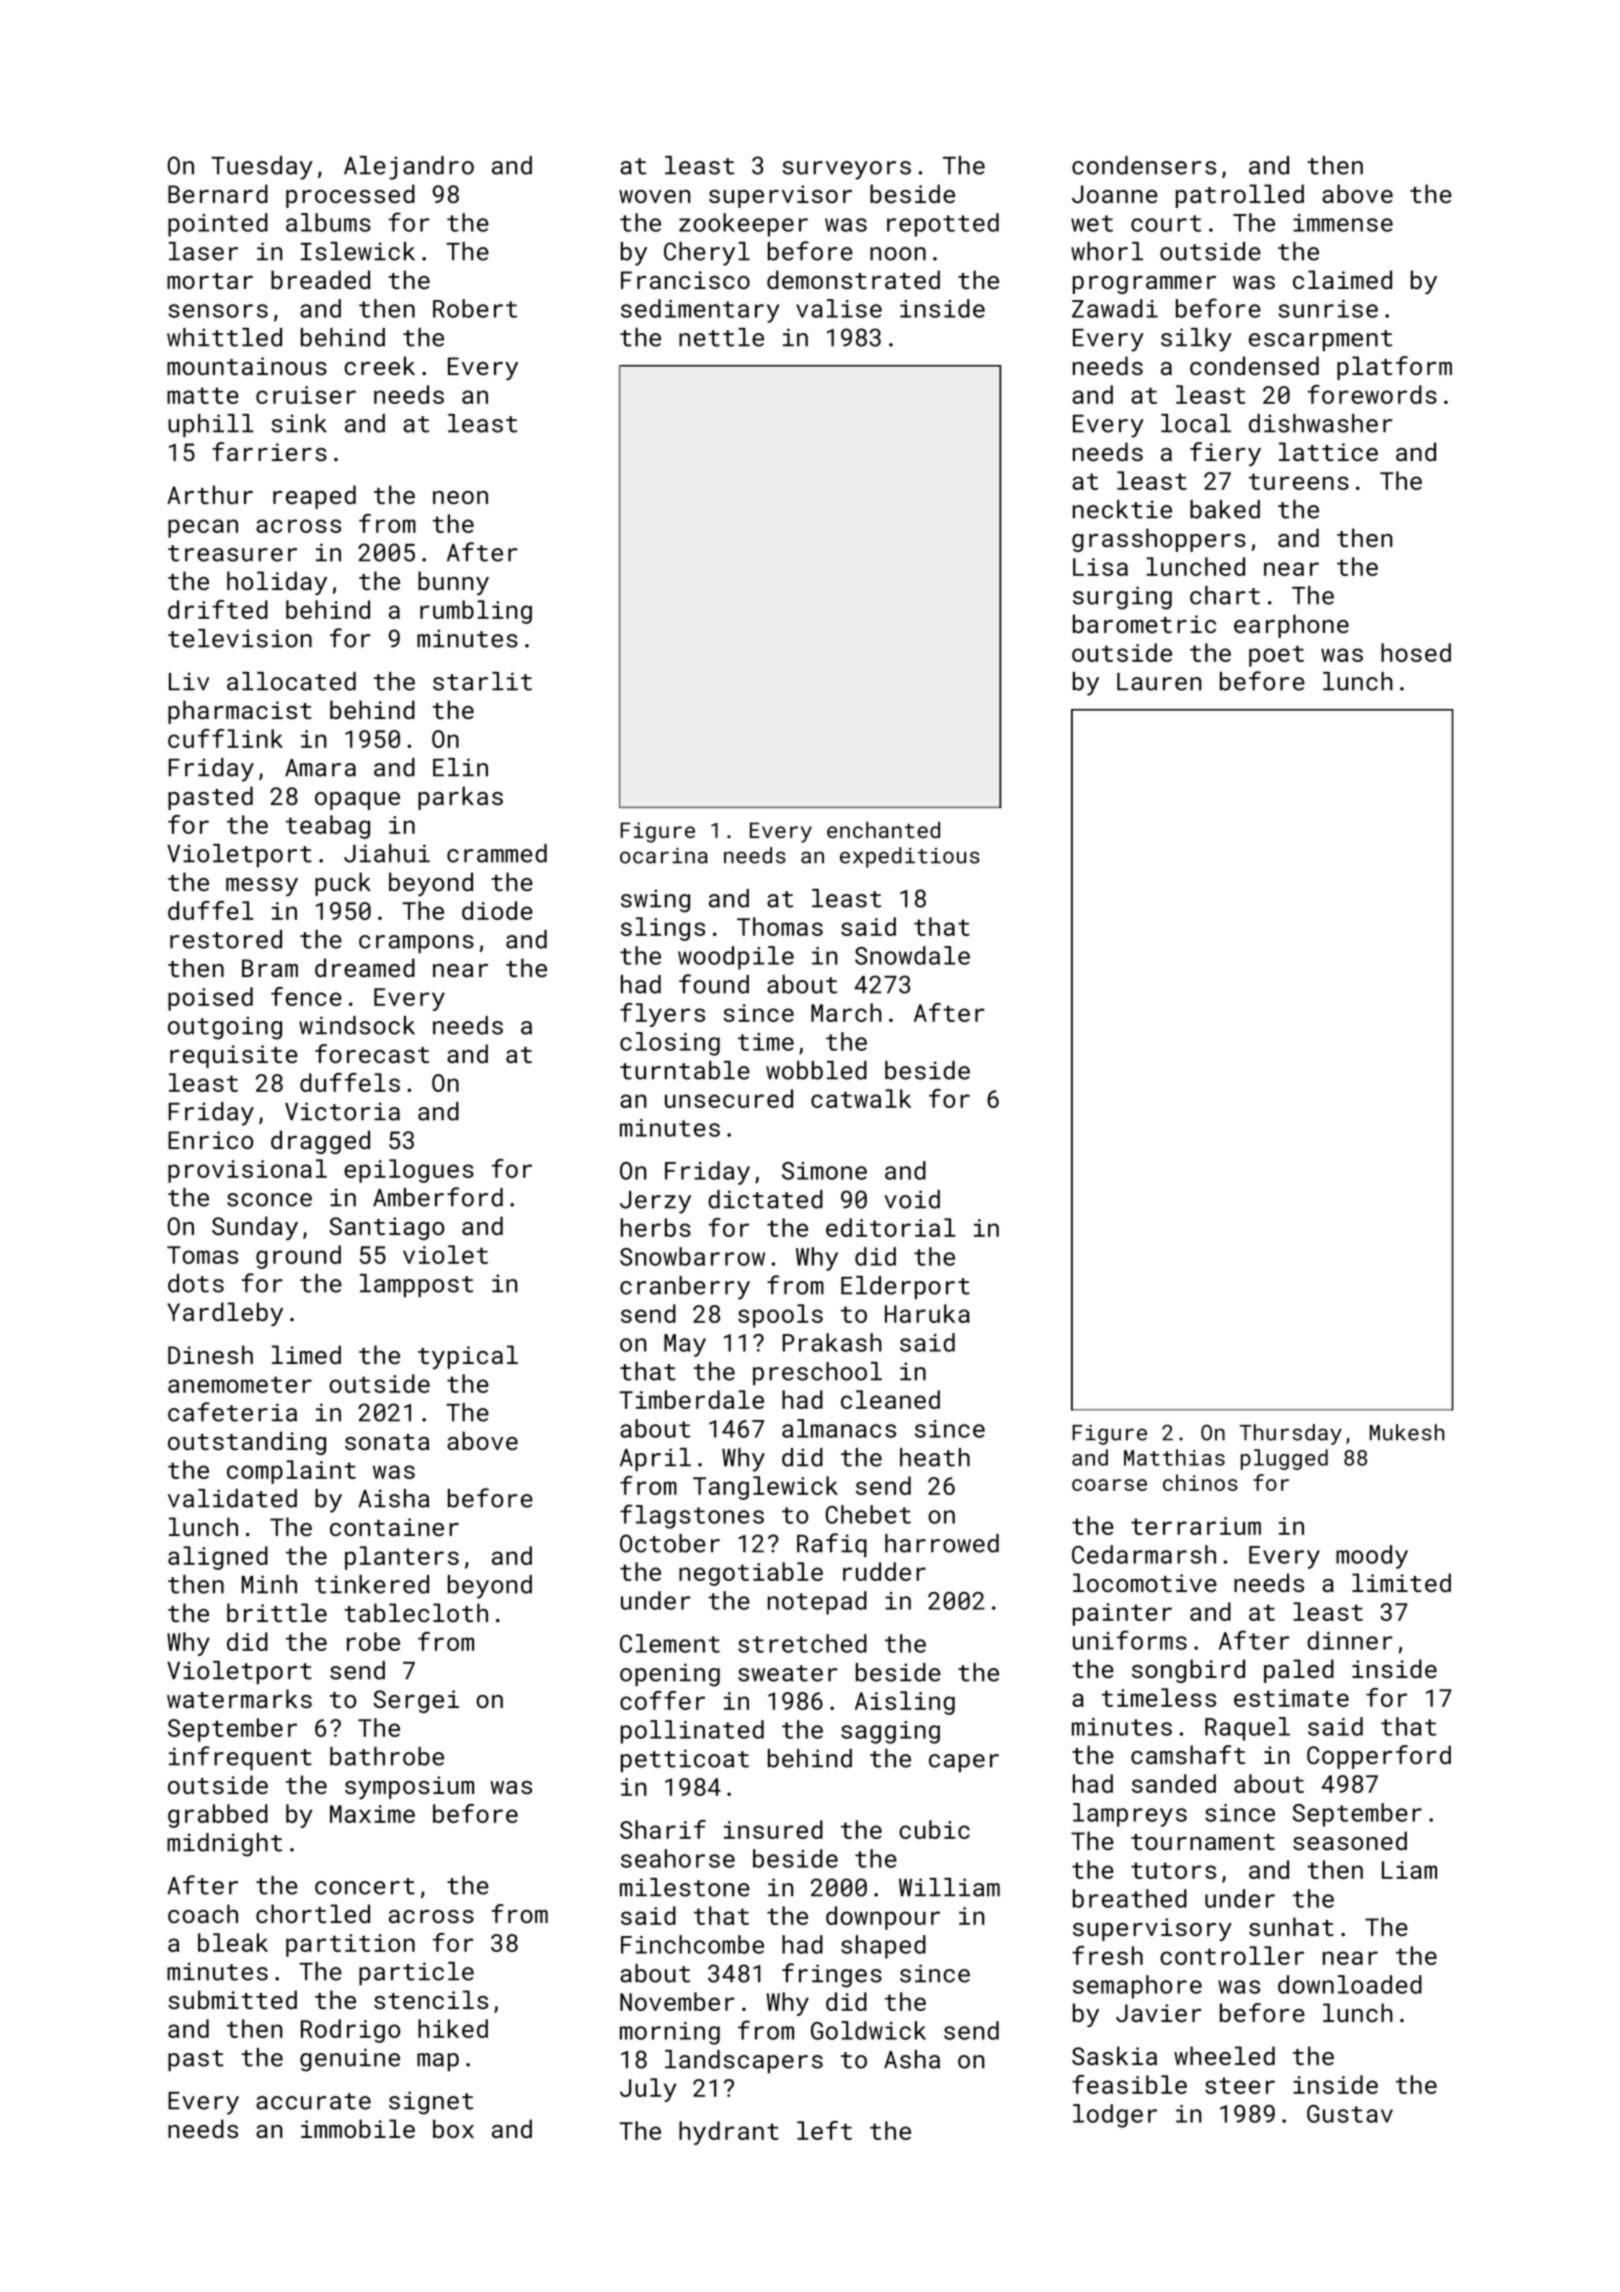 This screenshot has height=2292, width=1620. I want to click on woven, so click(654, 196).
